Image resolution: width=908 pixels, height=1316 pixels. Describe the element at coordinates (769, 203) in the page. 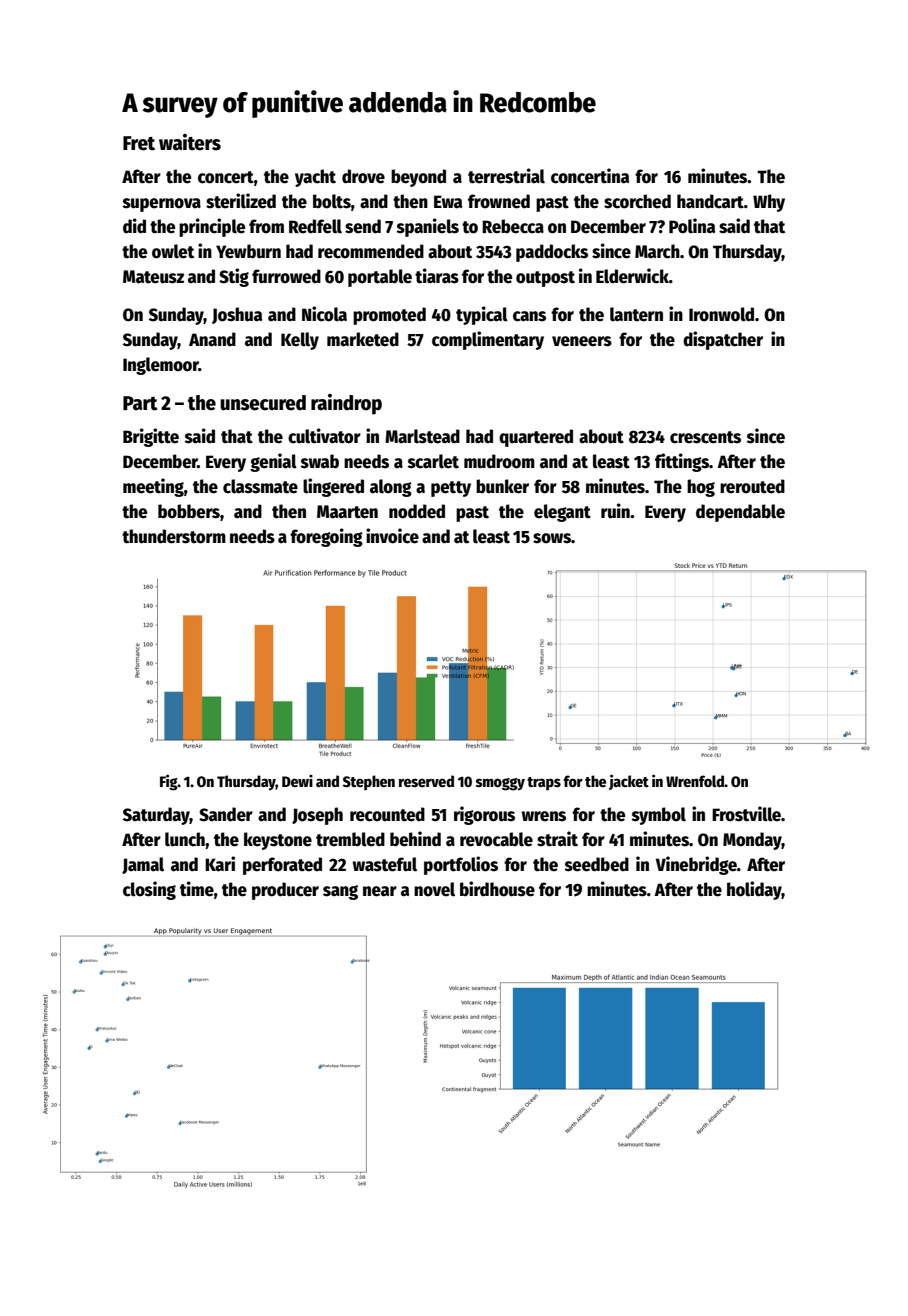

I see `Why` at that location.
